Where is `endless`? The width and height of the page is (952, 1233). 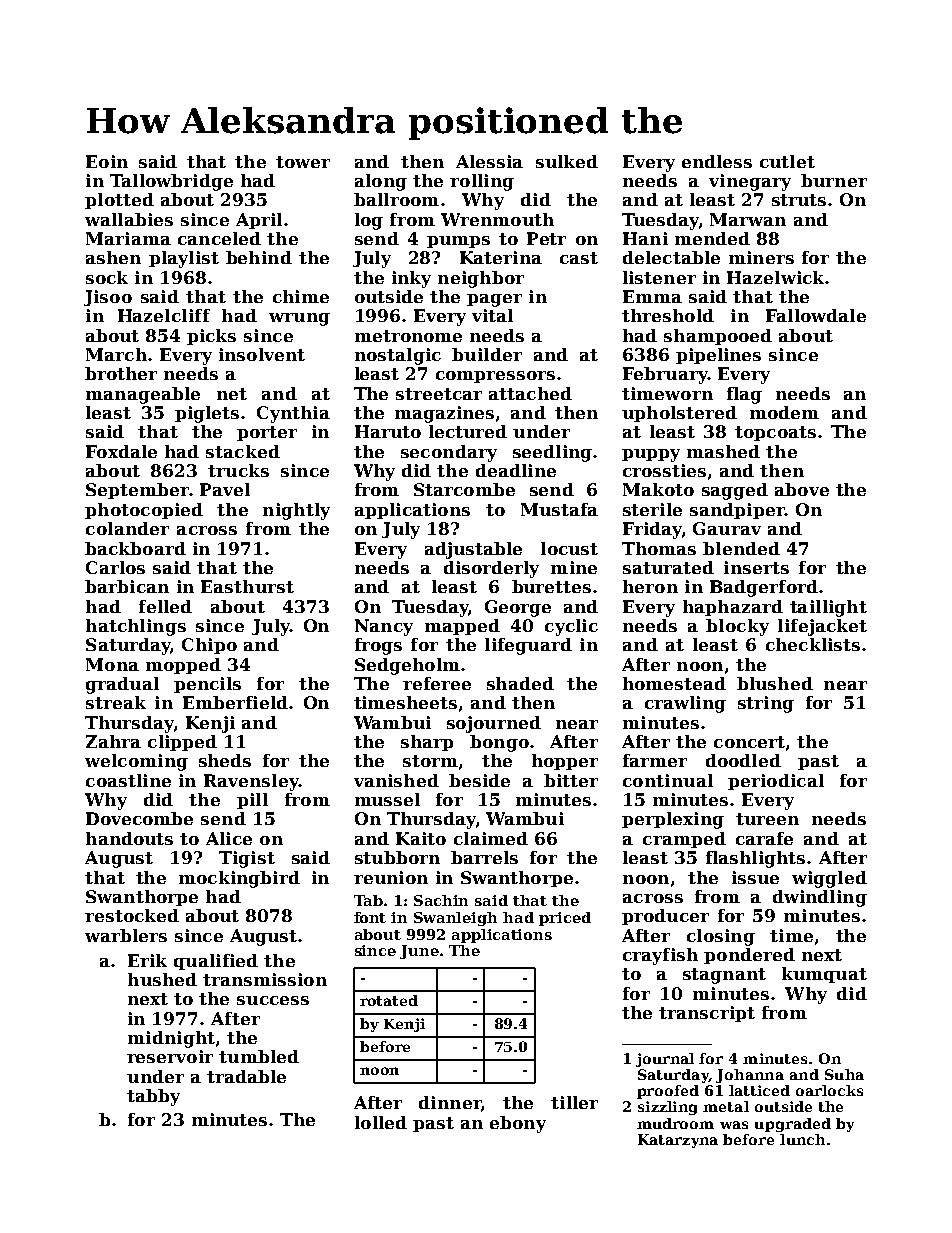
endless is located at coordinates (717, 161).
